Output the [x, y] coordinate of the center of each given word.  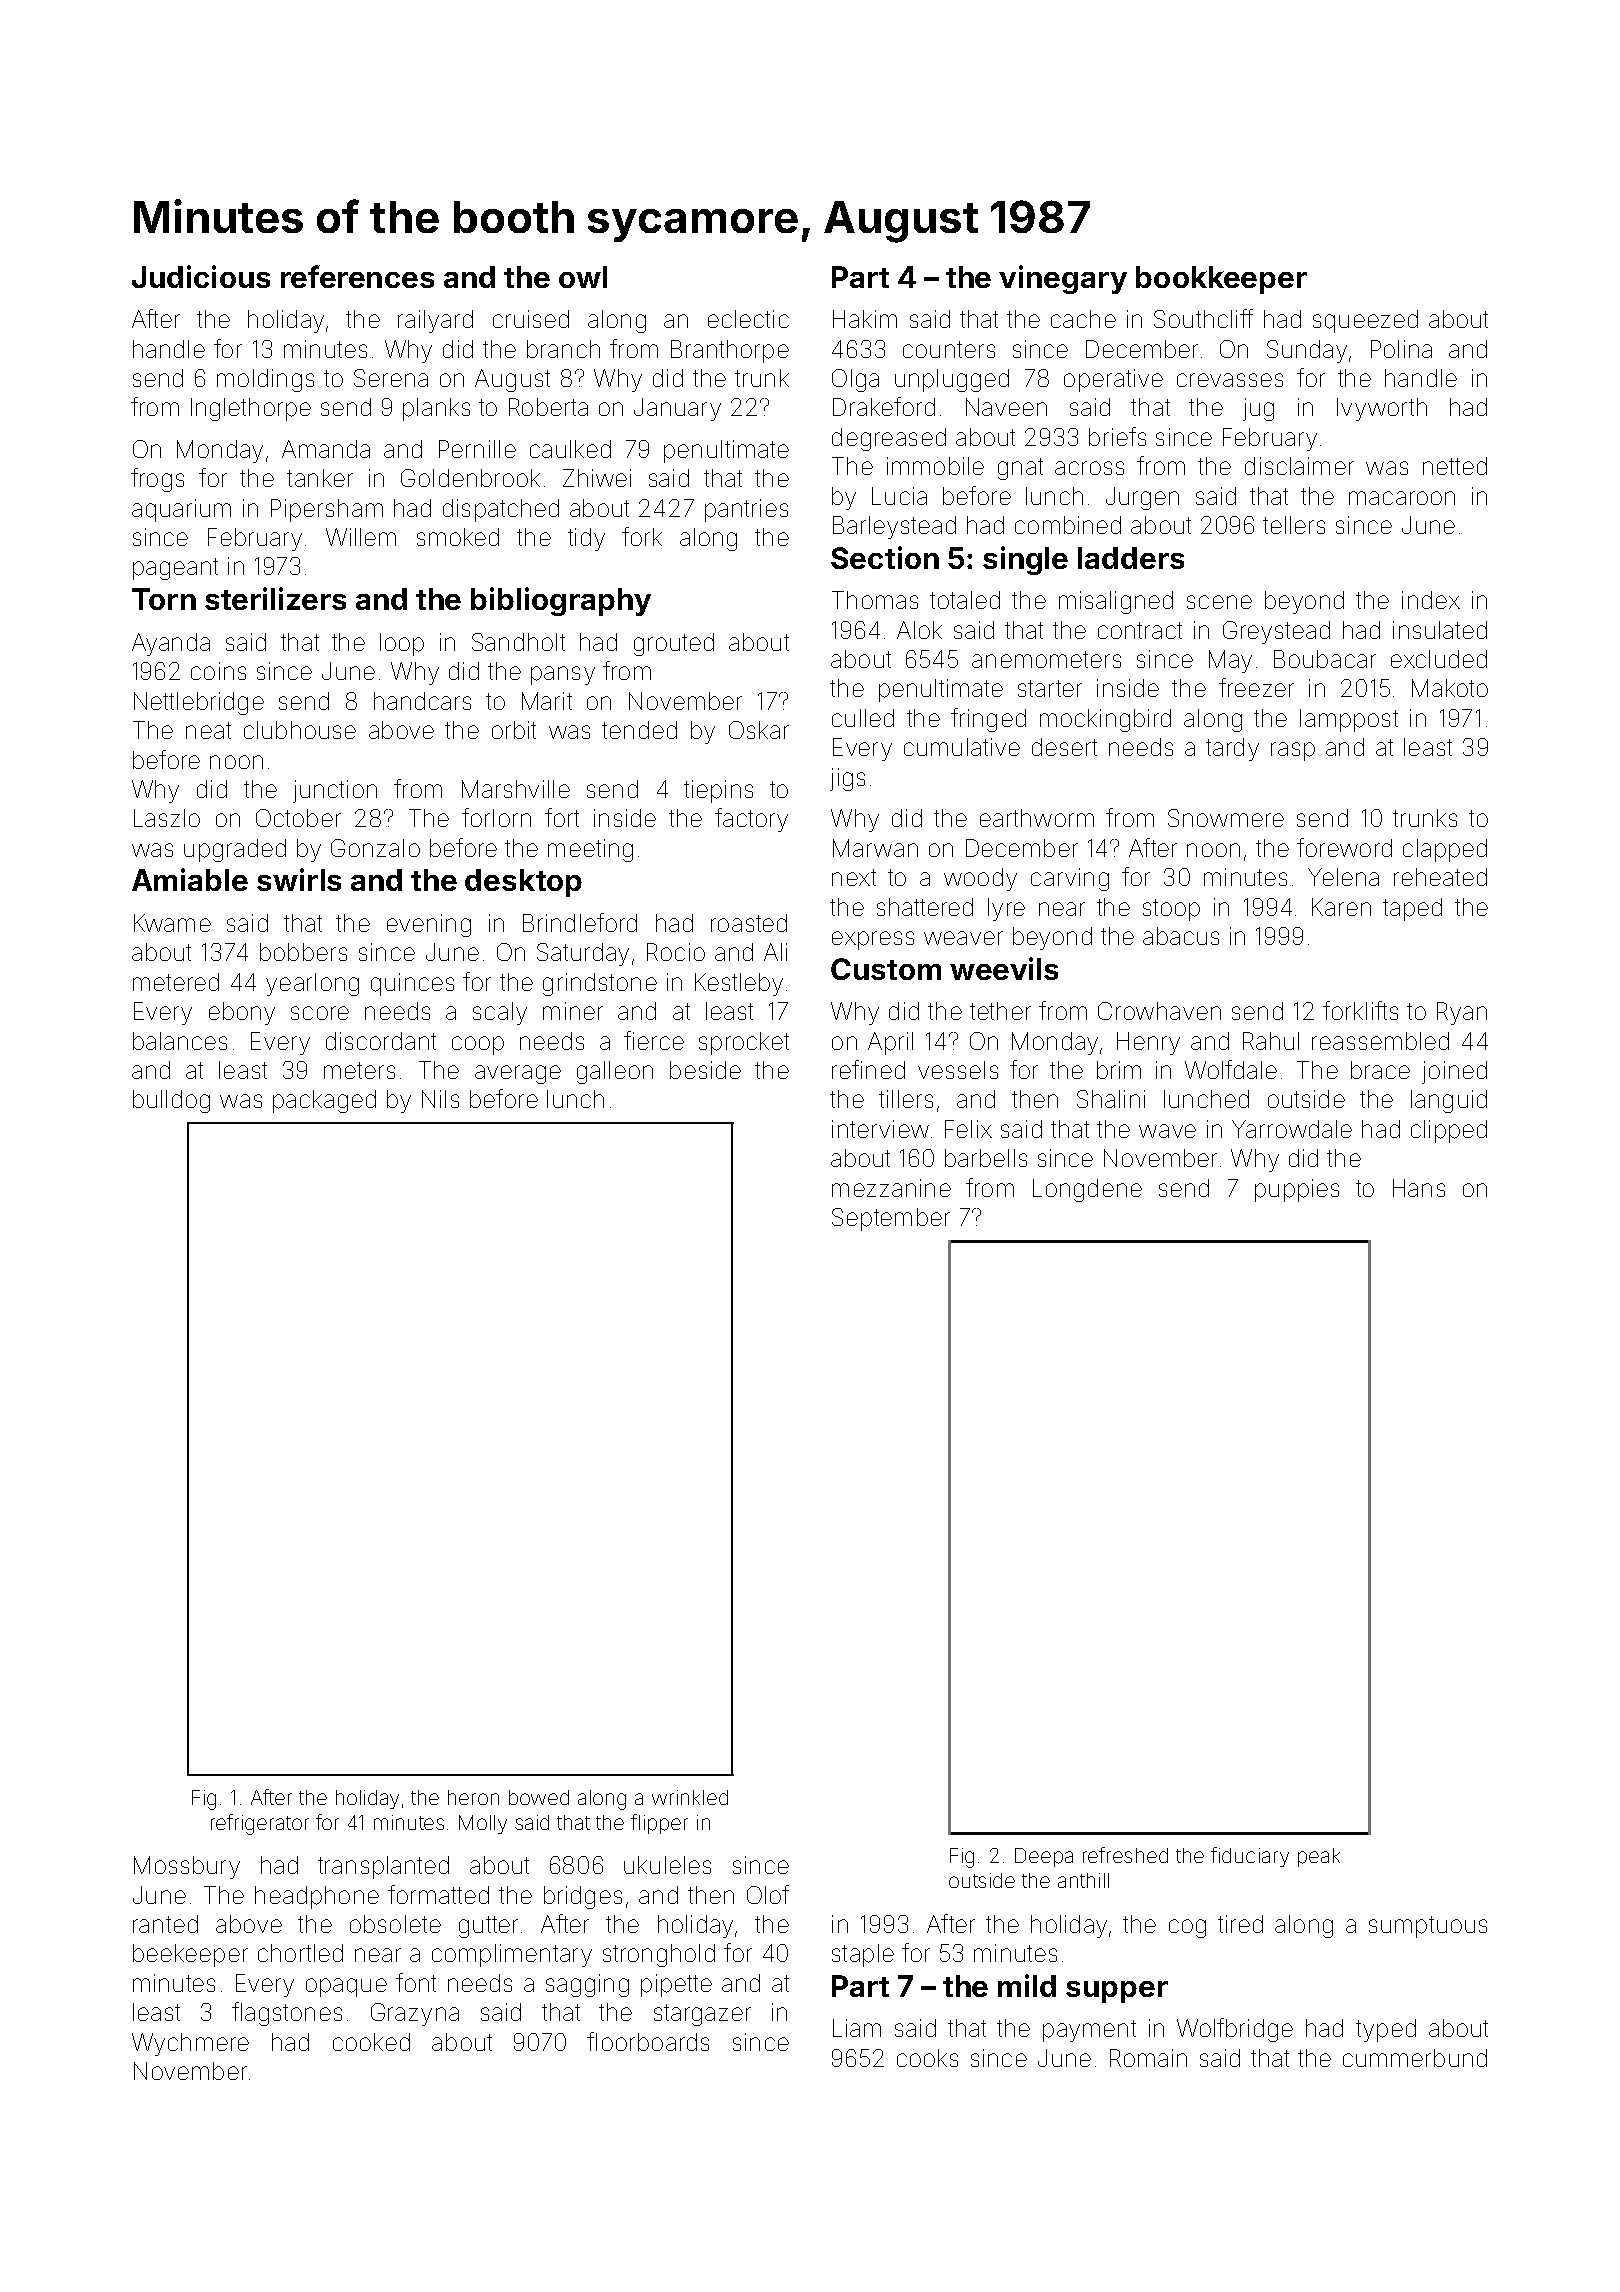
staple [863, 1955]
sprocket [744, 1043]
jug [1258, 409]
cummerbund [1415, 2058]
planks [436, 409]
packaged [324, 1101]
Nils [440, 1099]
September [891, 1219]
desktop [523, 883]
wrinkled [690, 1797]
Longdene [1087, 1190]
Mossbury [187, 1867]
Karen [1341, 907]
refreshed [1125, 1855]
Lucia [899, 496]
